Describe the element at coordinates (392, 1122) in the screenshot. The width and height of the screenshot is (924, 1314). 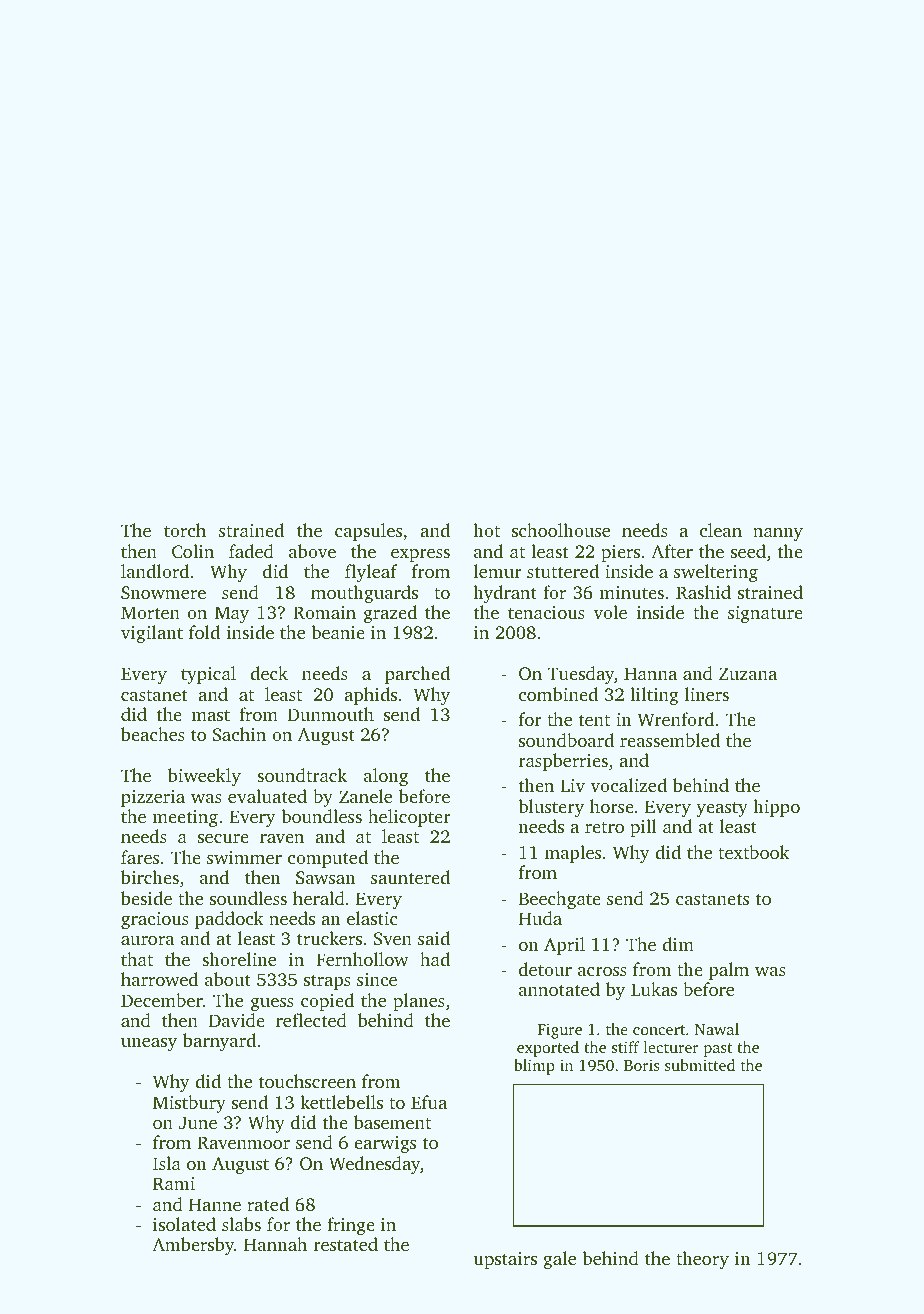
I see `basement` at that location.
